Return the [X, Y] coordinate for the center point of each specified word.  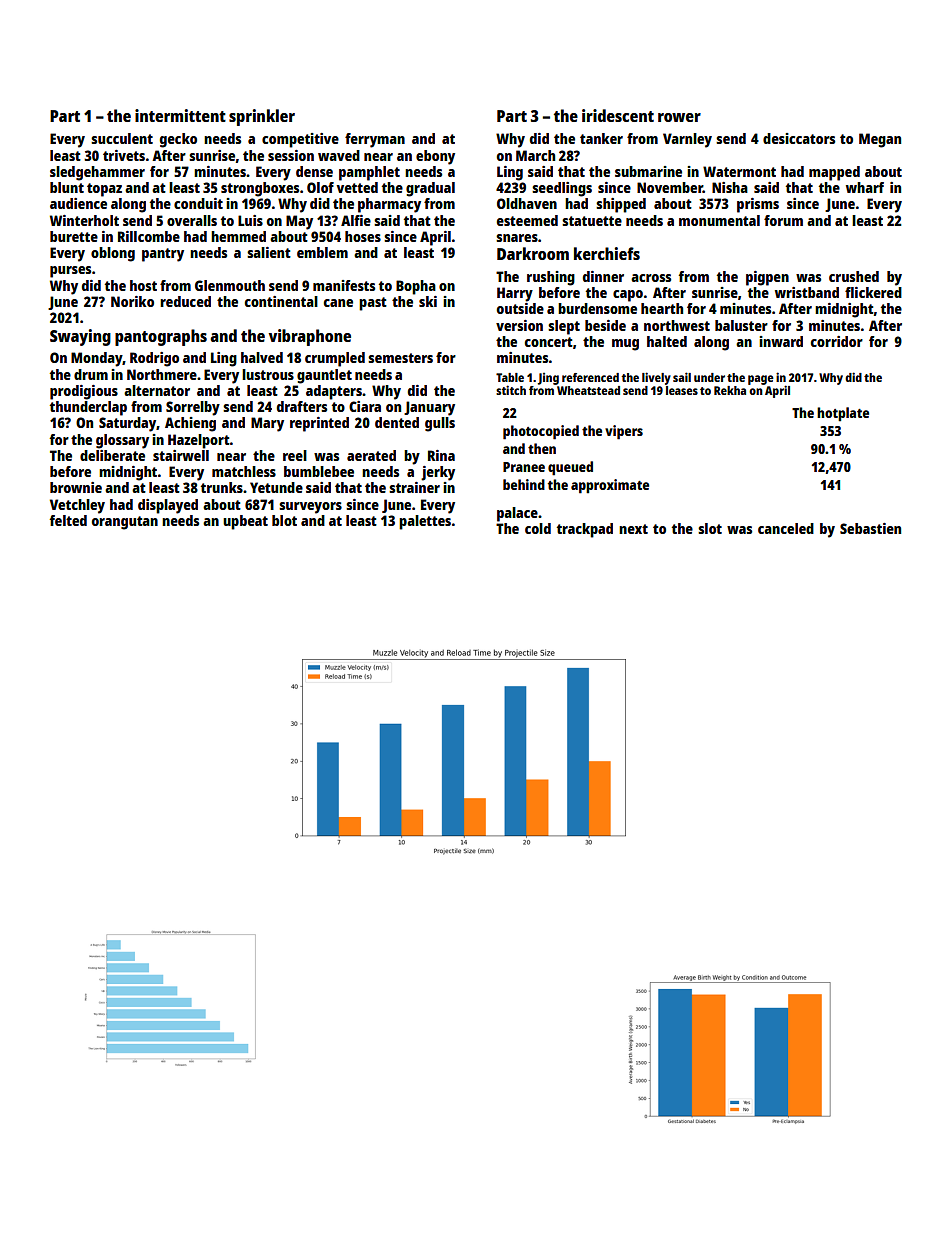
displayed [168, 506]
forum [783, 220]
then [542, 448]
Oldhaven [527, 203]
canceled [786, 528]
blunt [67, 187]
